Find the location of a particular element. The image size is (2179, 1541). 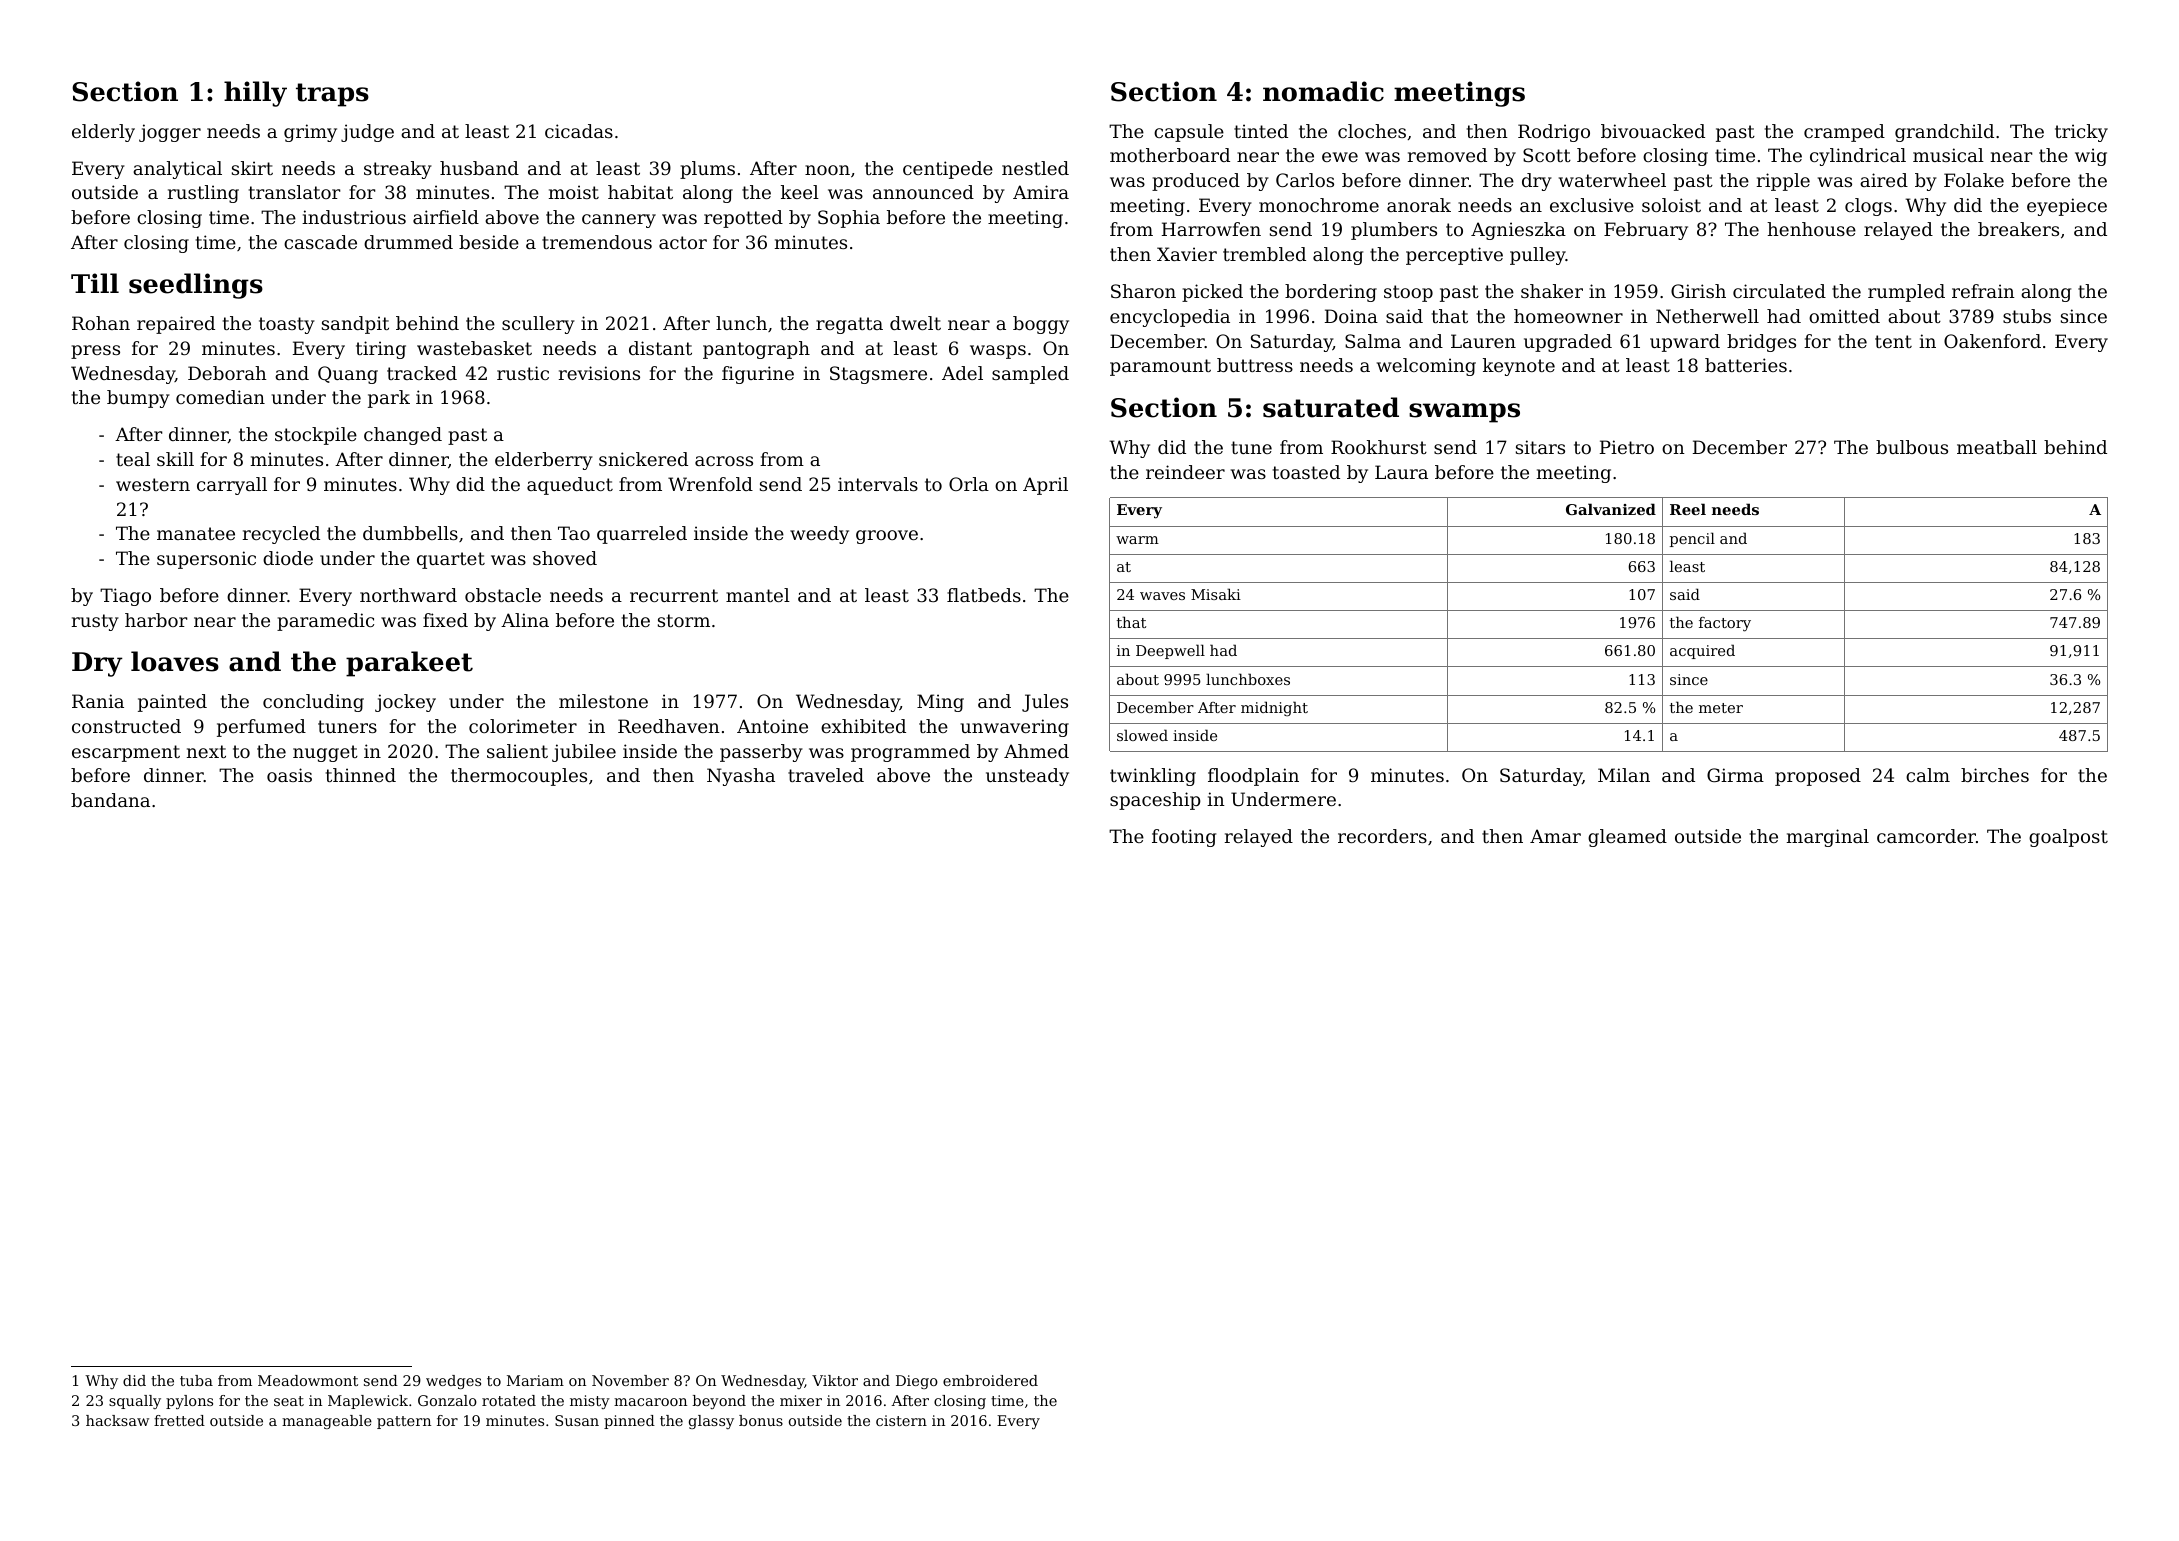

harbor is located at coordinates (156, 620).
